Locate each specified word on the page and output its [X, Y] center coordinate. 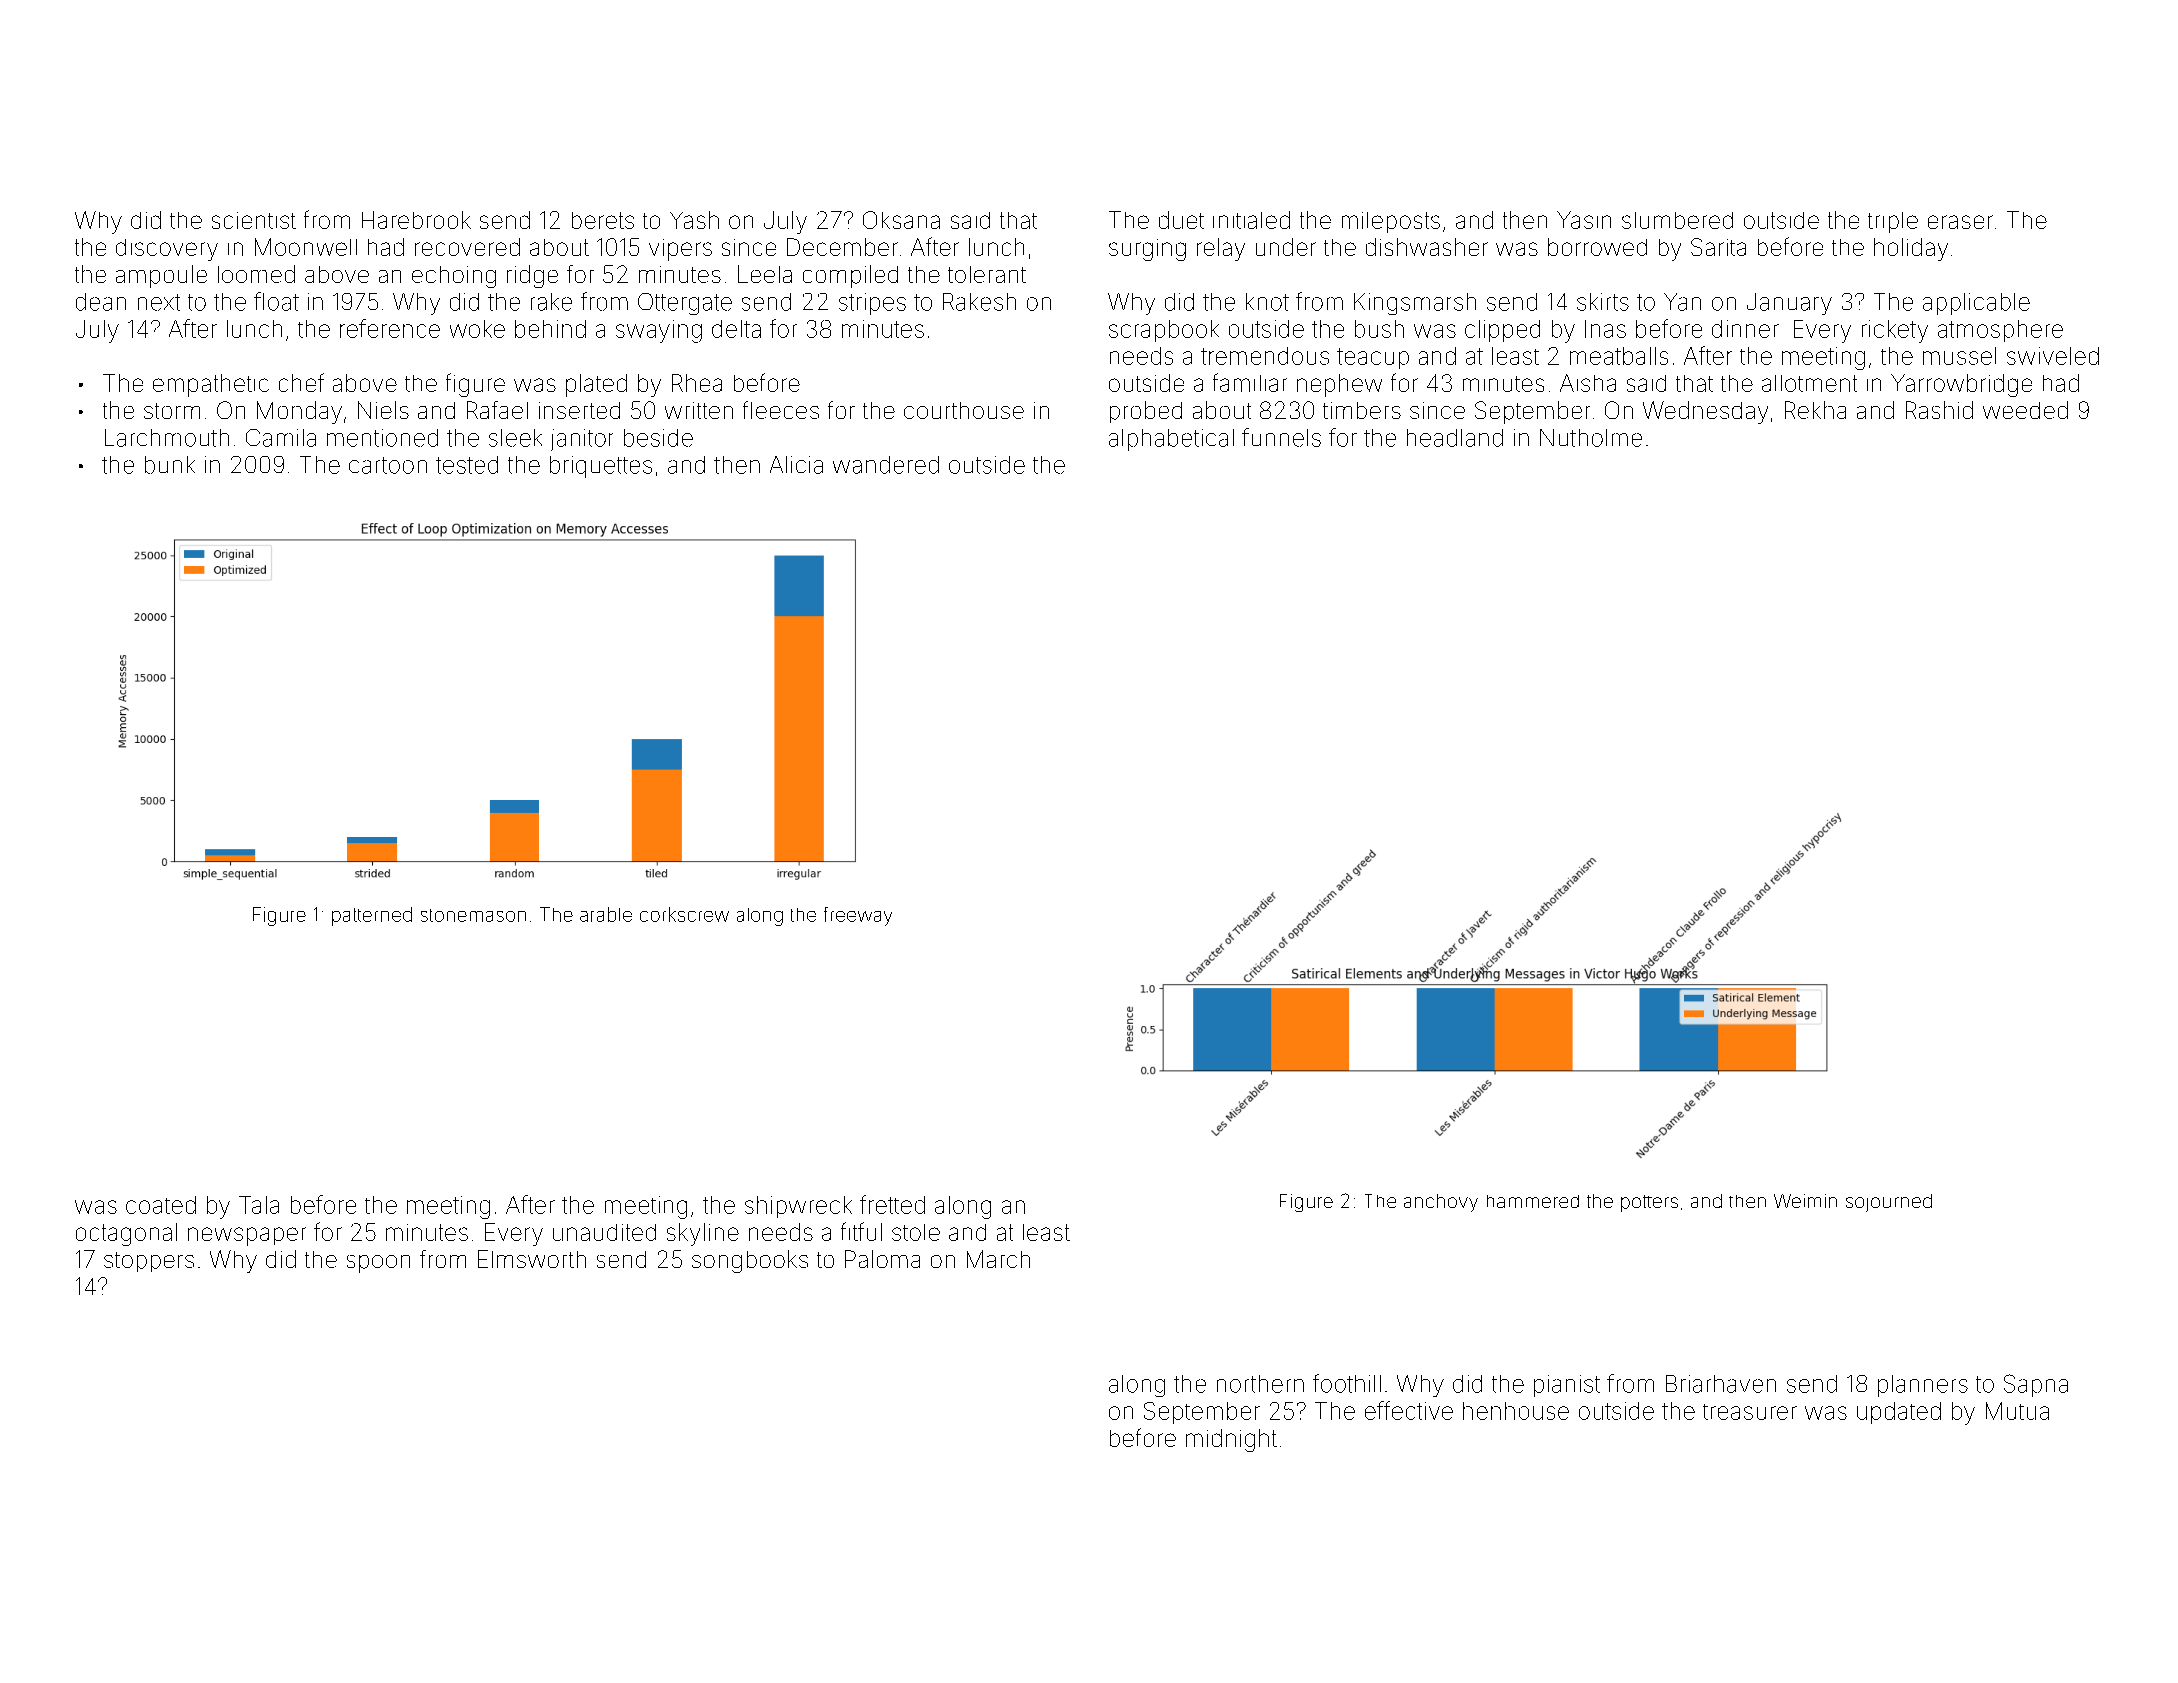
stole [916, 1232]
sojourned [1889, 1203]
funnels [1281, 437]
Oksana [901, 220]
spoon [378, 1264]
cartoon [388, 465]
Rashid [1939, 410]
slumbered [1677, 220]
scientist [254, 220]
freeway [858, 916]
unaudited [604, 1232]
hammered [1533, 1201]
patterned [372, 916]
